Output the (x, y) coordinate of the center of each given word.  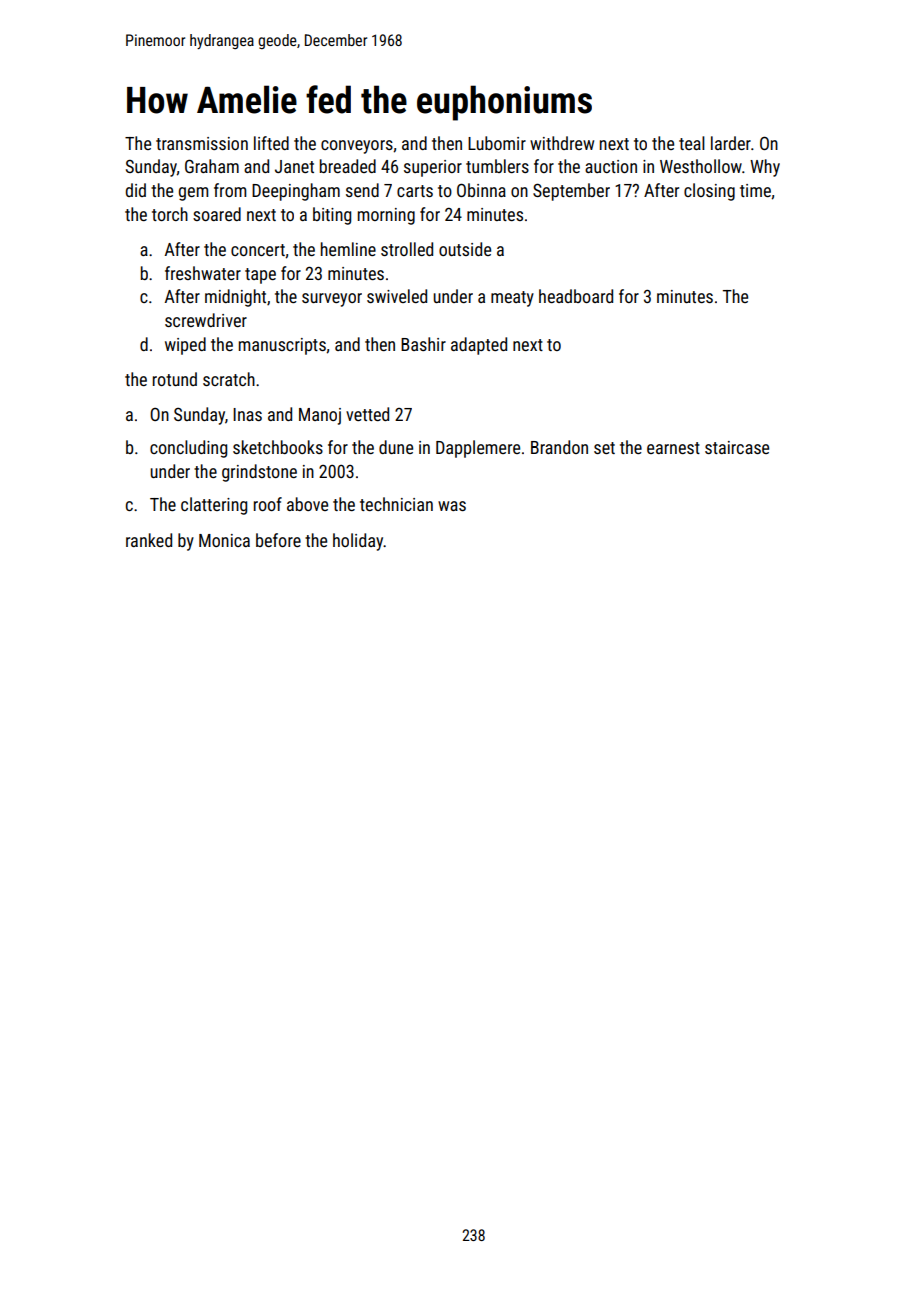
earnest (673, 448)
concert (258, 250)
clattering (214, 506)
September (571, 192)
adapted (479, 346)
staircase (737, 447)
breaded (348, 166)
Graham (212, 166)
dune (396, 447)
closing (709, 192)
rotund (175, 379)
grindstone (259, 473)
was (452, 506)
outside (465, 249)
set (604, 448)
